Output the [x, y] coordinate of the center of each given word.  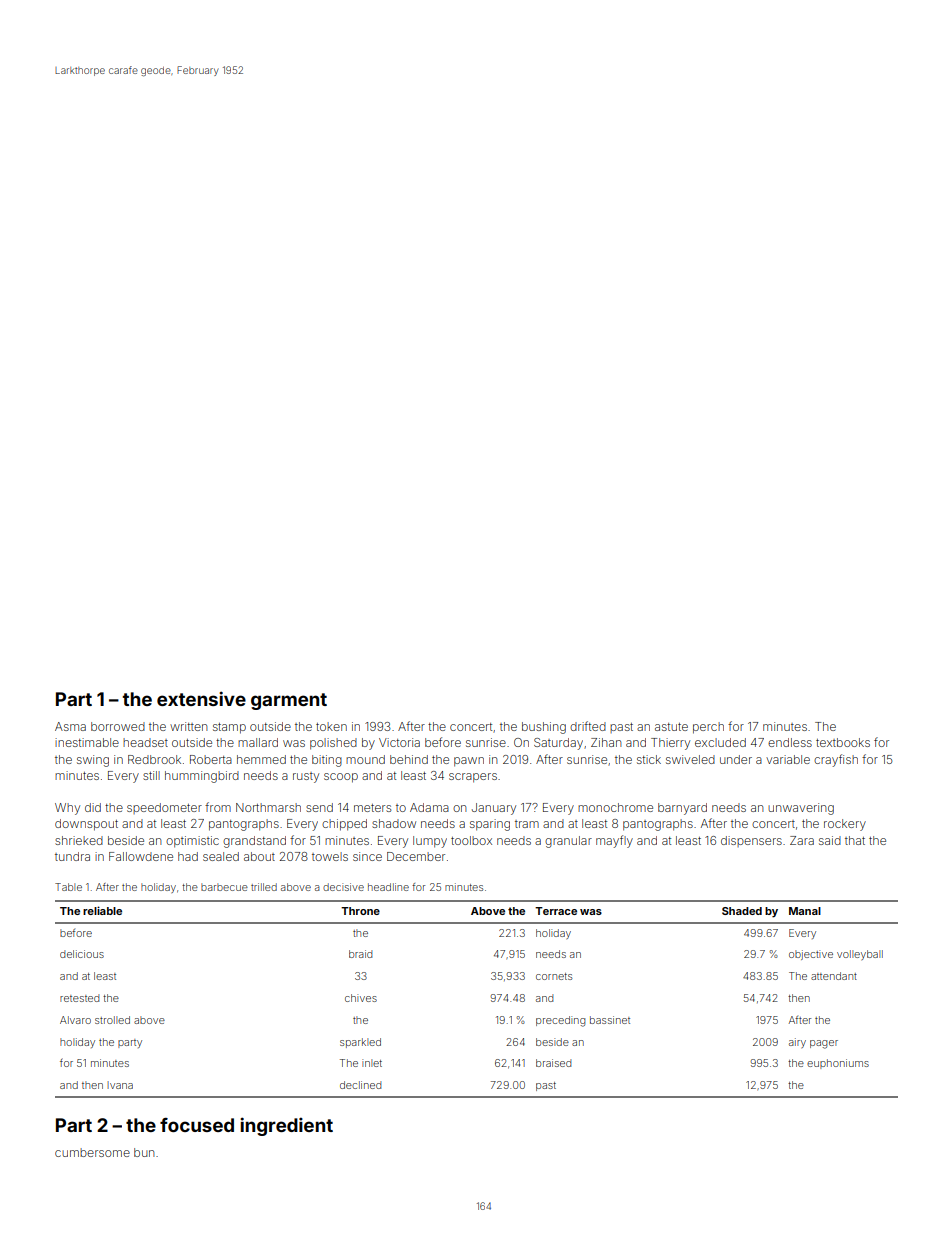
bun [144, 1152]
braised [553, 1063]
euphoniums [838, 1064]
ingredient [286, 1126]
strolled [112, 1020]
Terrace [556, 911]
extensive [201, 698]
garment [289, 701]
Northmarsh [268, 807]
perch [708, 728]
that [855, 840]
